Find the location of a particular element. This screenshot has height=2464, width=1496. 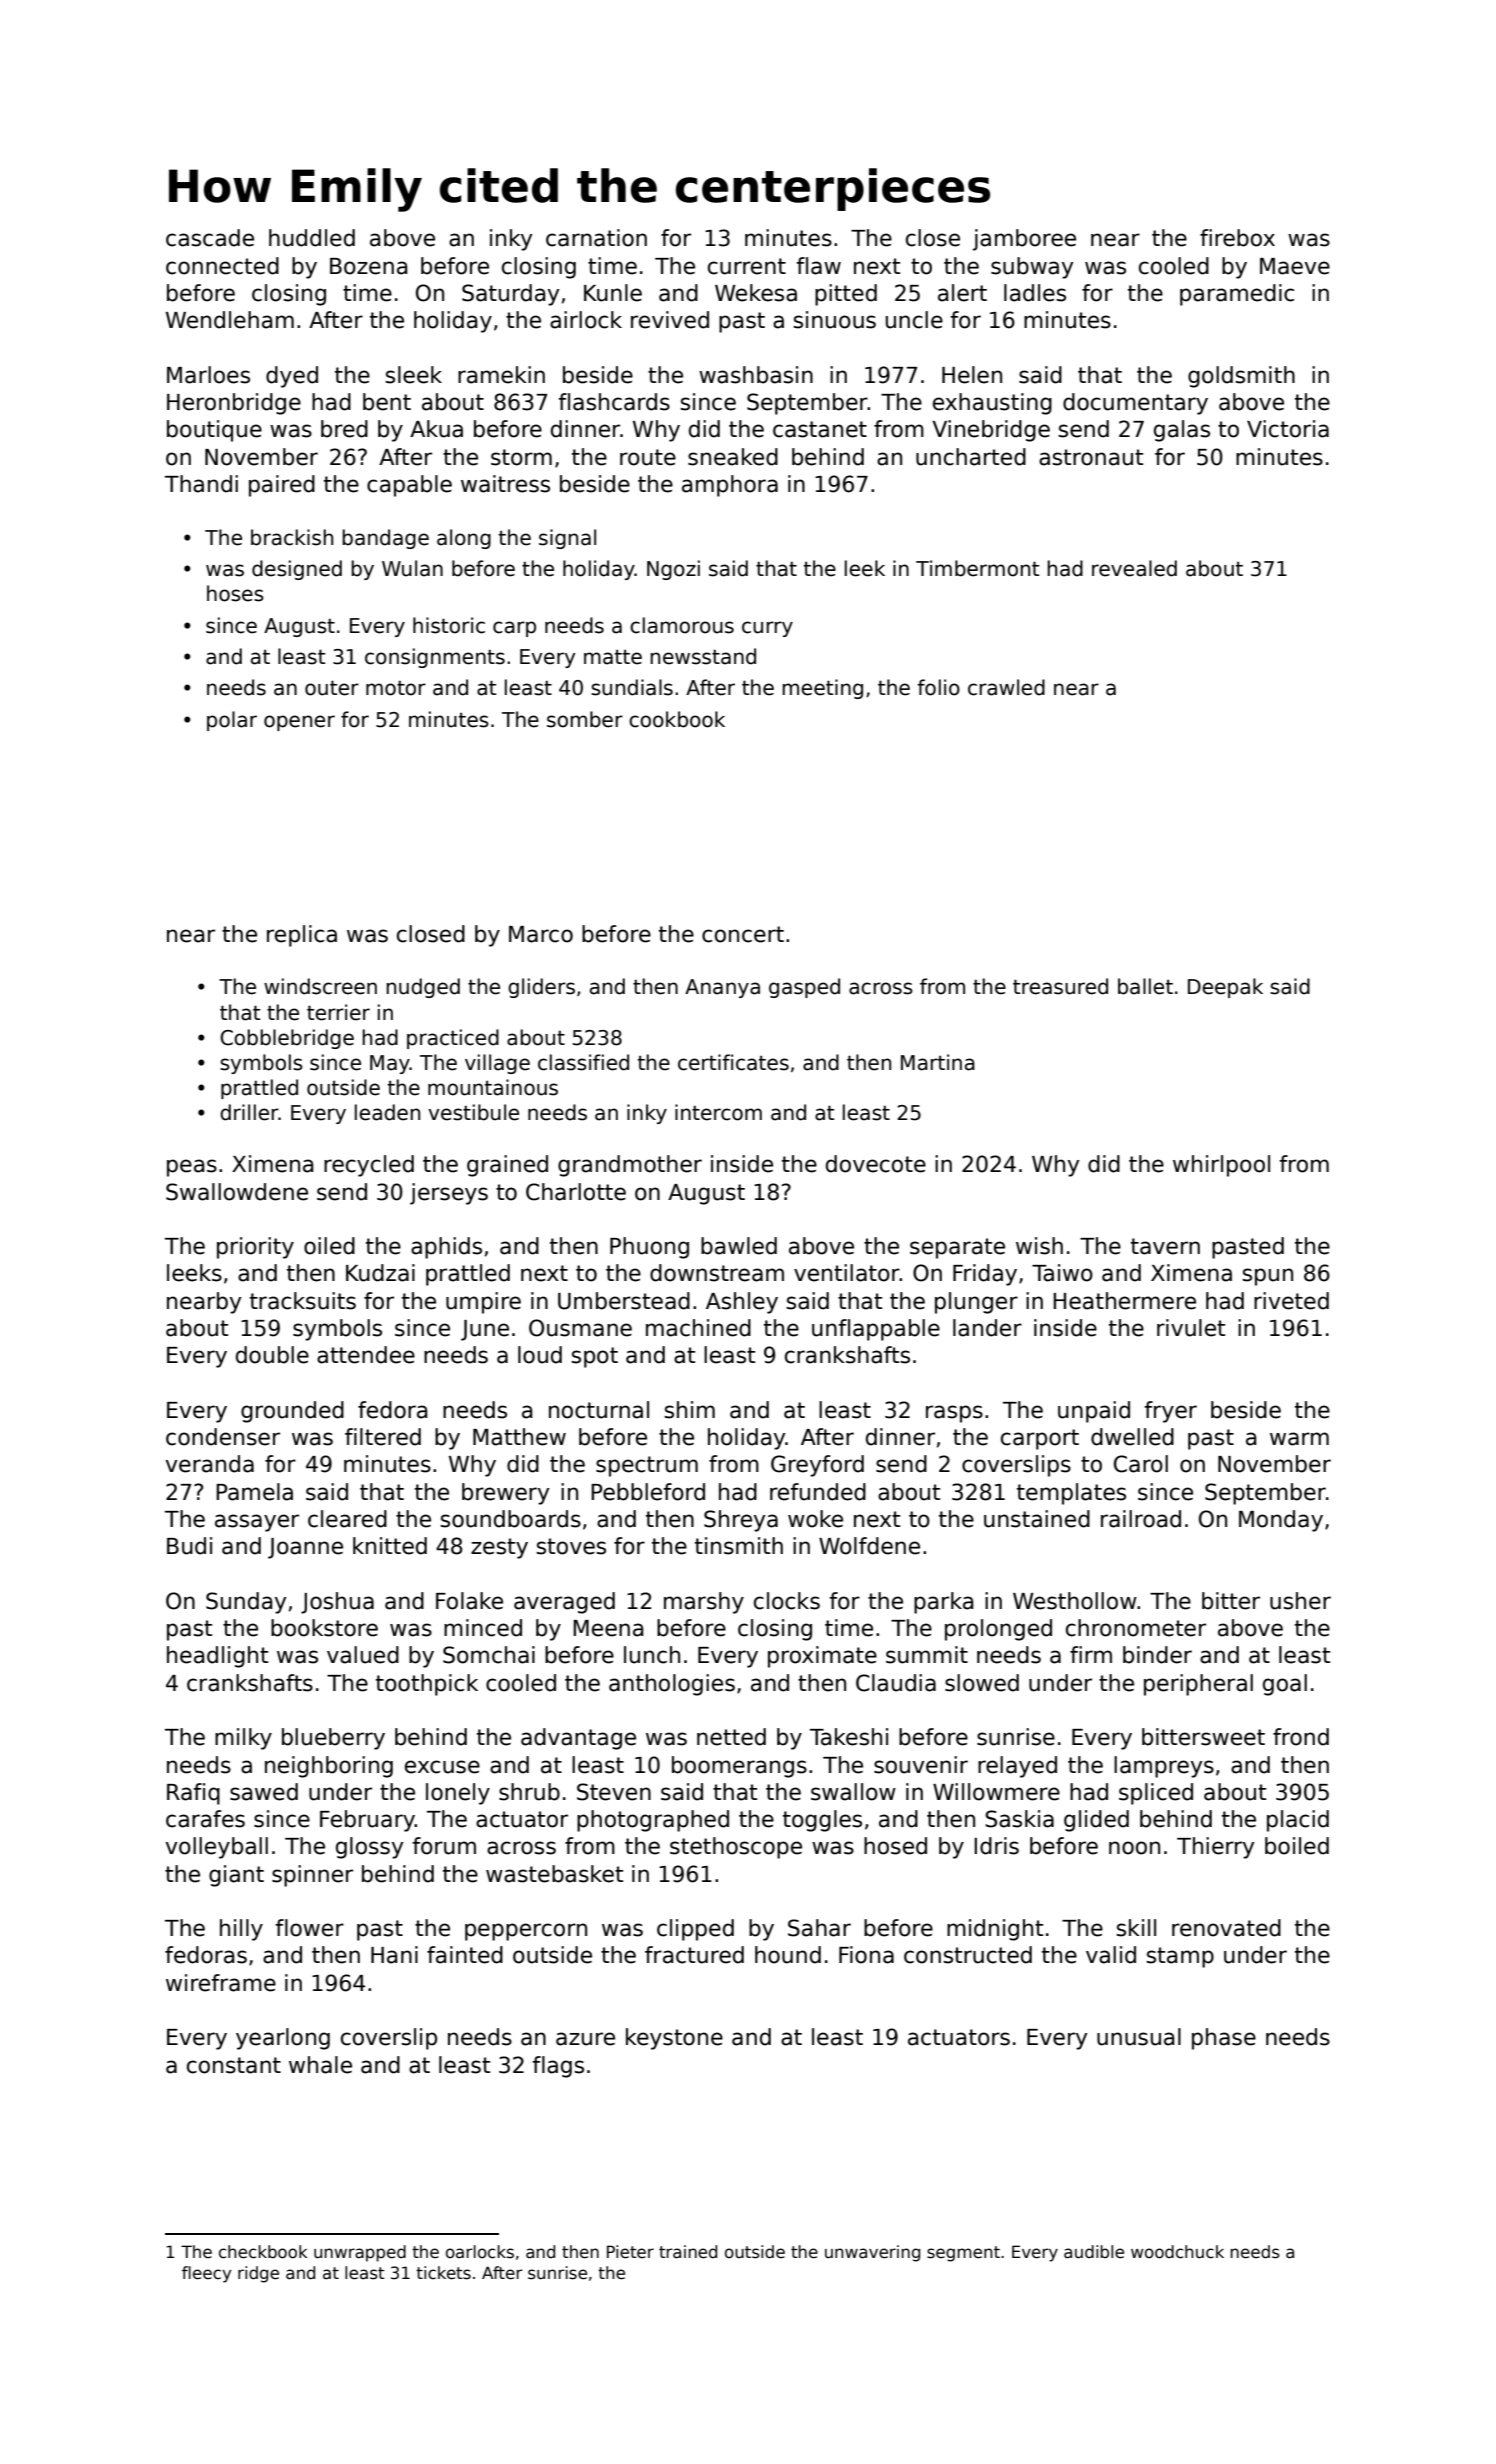

Marco is located at coordinates (541, 934).
